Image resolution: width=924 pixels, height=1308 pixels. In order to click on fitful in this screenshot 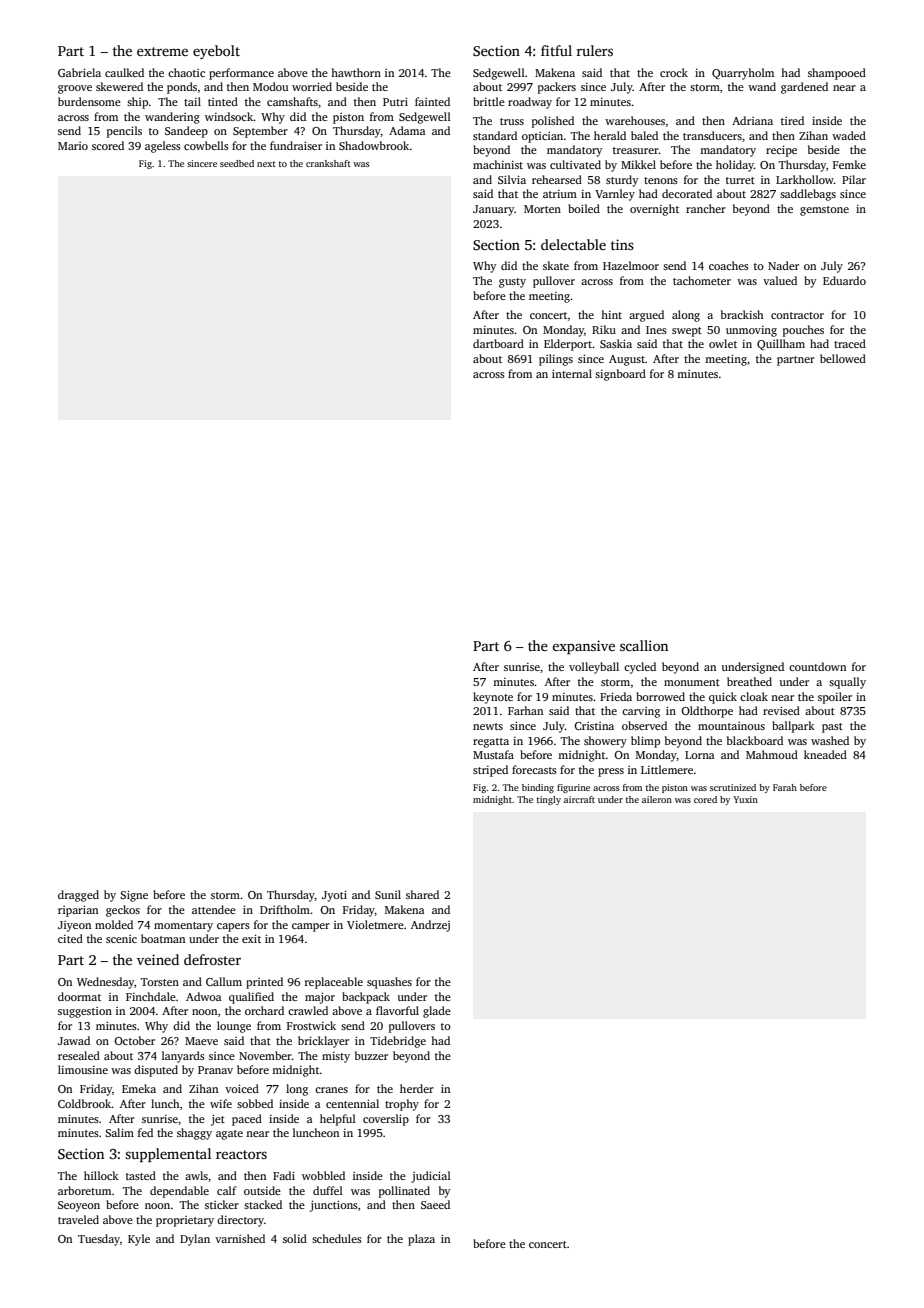, I will do `click(556, 50)`.
